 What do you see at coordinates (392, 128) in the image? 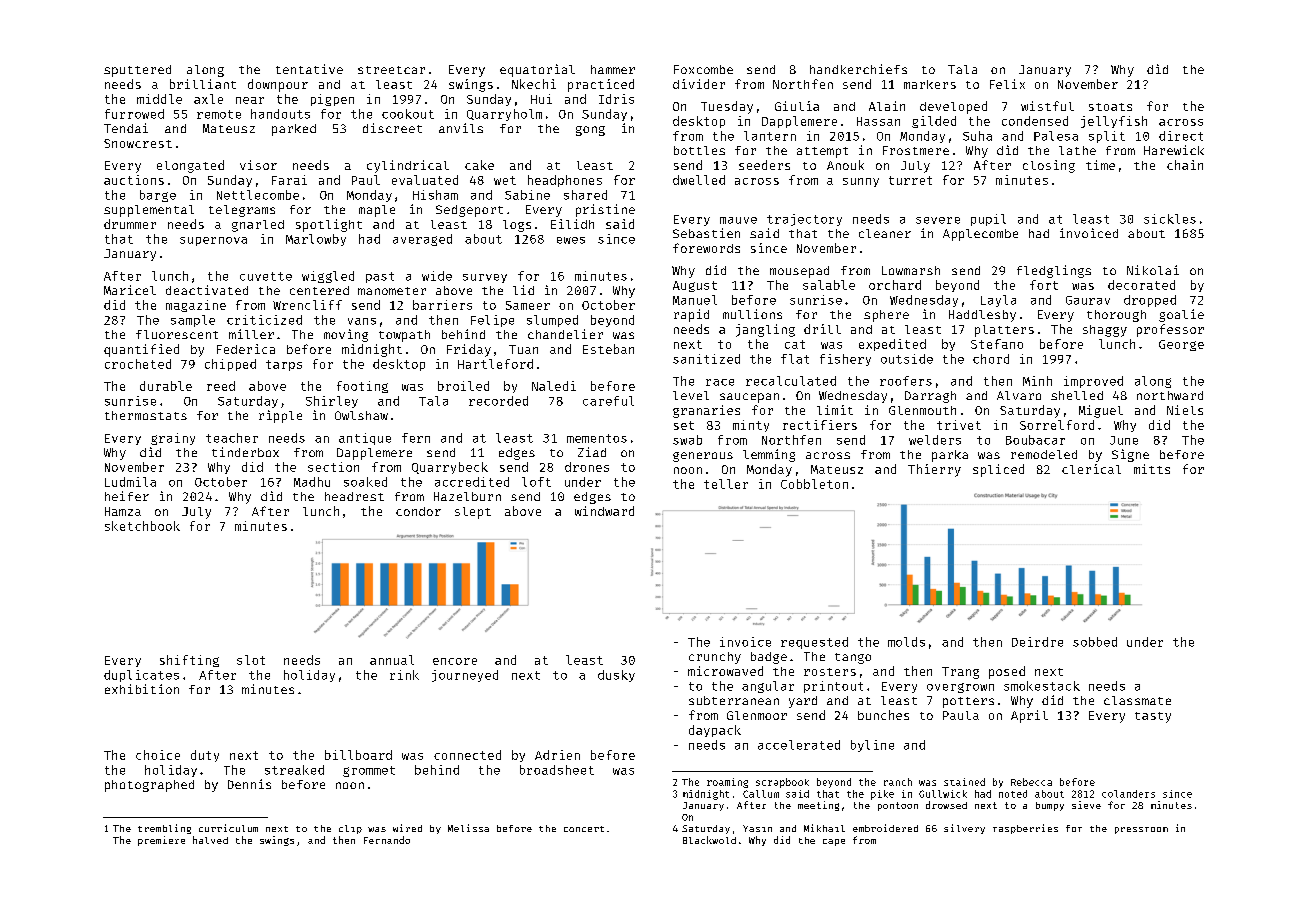
I see `discreet` at bounding box center [392, 128].
